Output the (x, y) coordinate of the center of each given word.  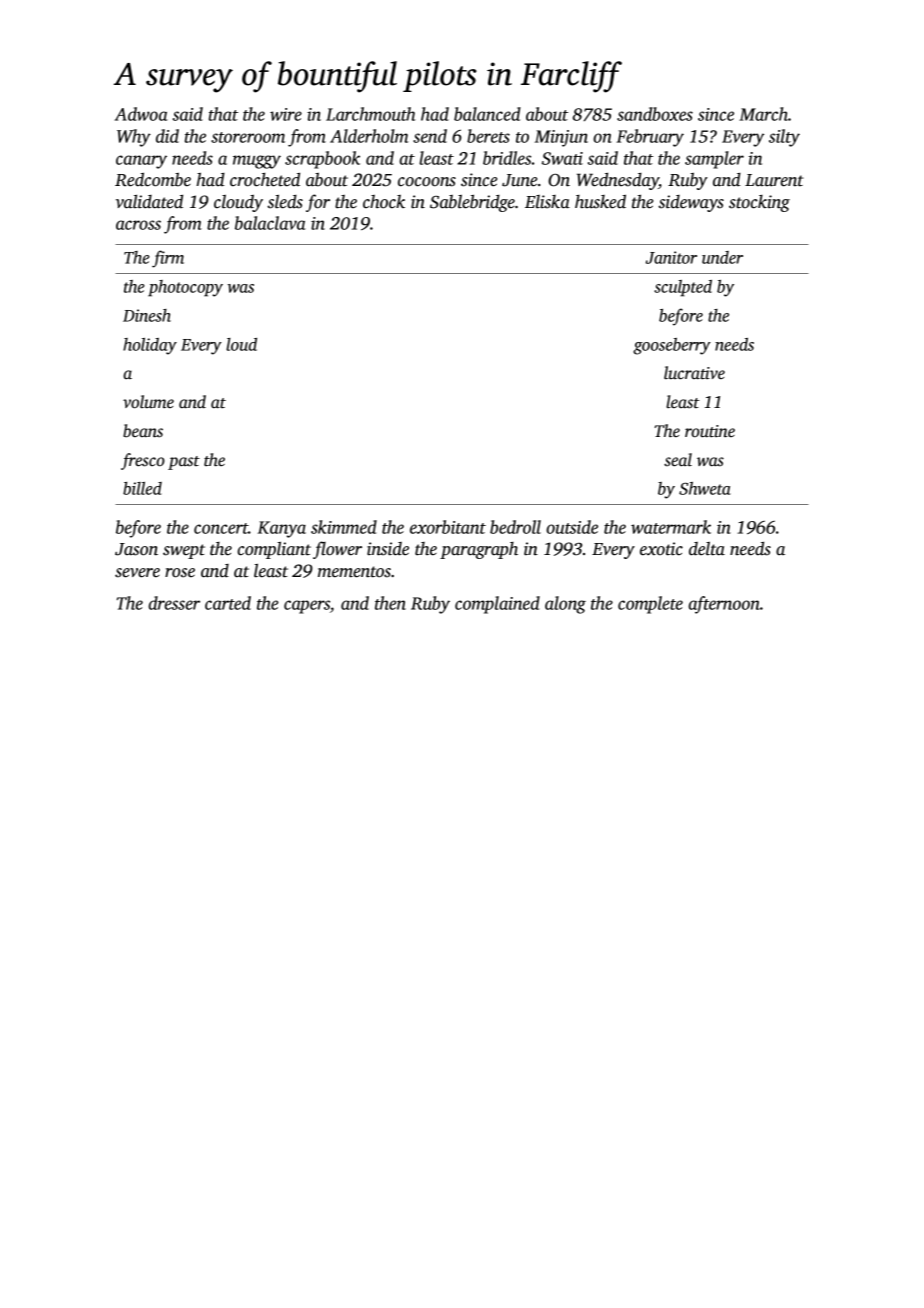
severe (137, 573)
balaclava (270, 223)
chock (384, 202)
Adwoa (141, 114)
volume (148, 402)
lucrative (694, 373)
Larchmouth (370, 114)
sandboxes (655, 114)
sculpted (683, 288)
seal (678, 460)
